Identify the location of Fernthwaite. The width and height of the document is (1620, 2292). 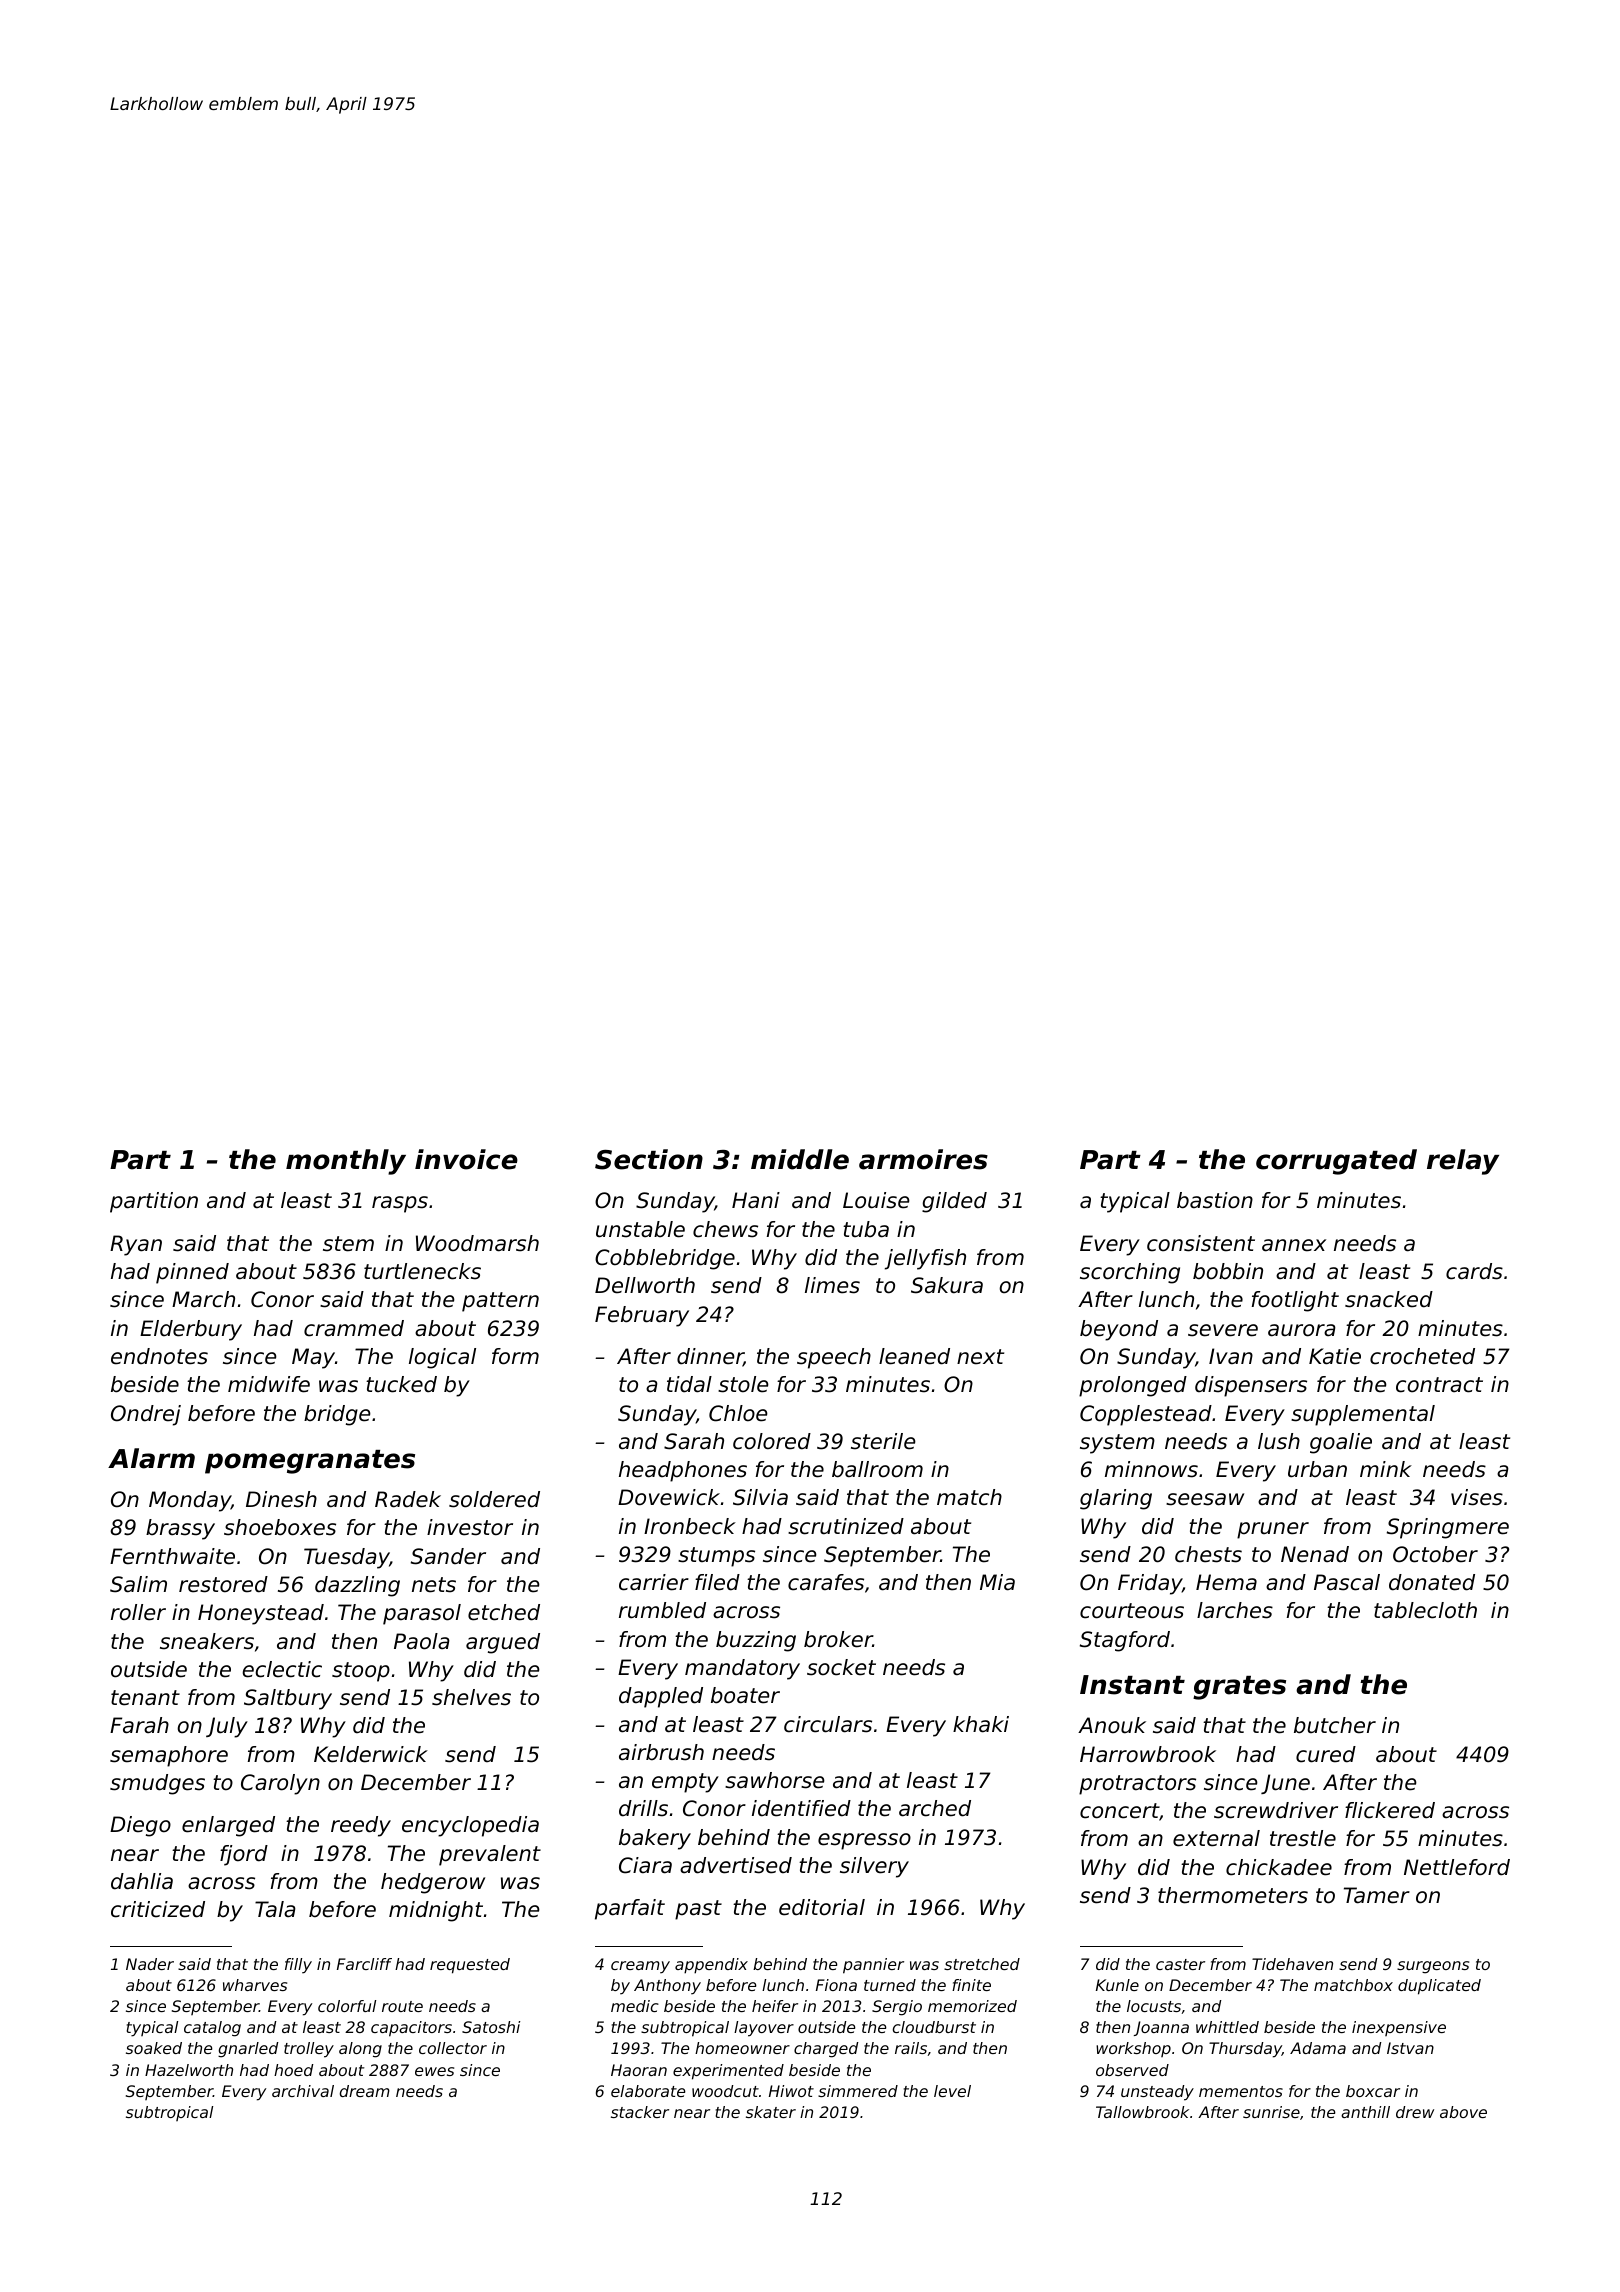
(172, 1556).
